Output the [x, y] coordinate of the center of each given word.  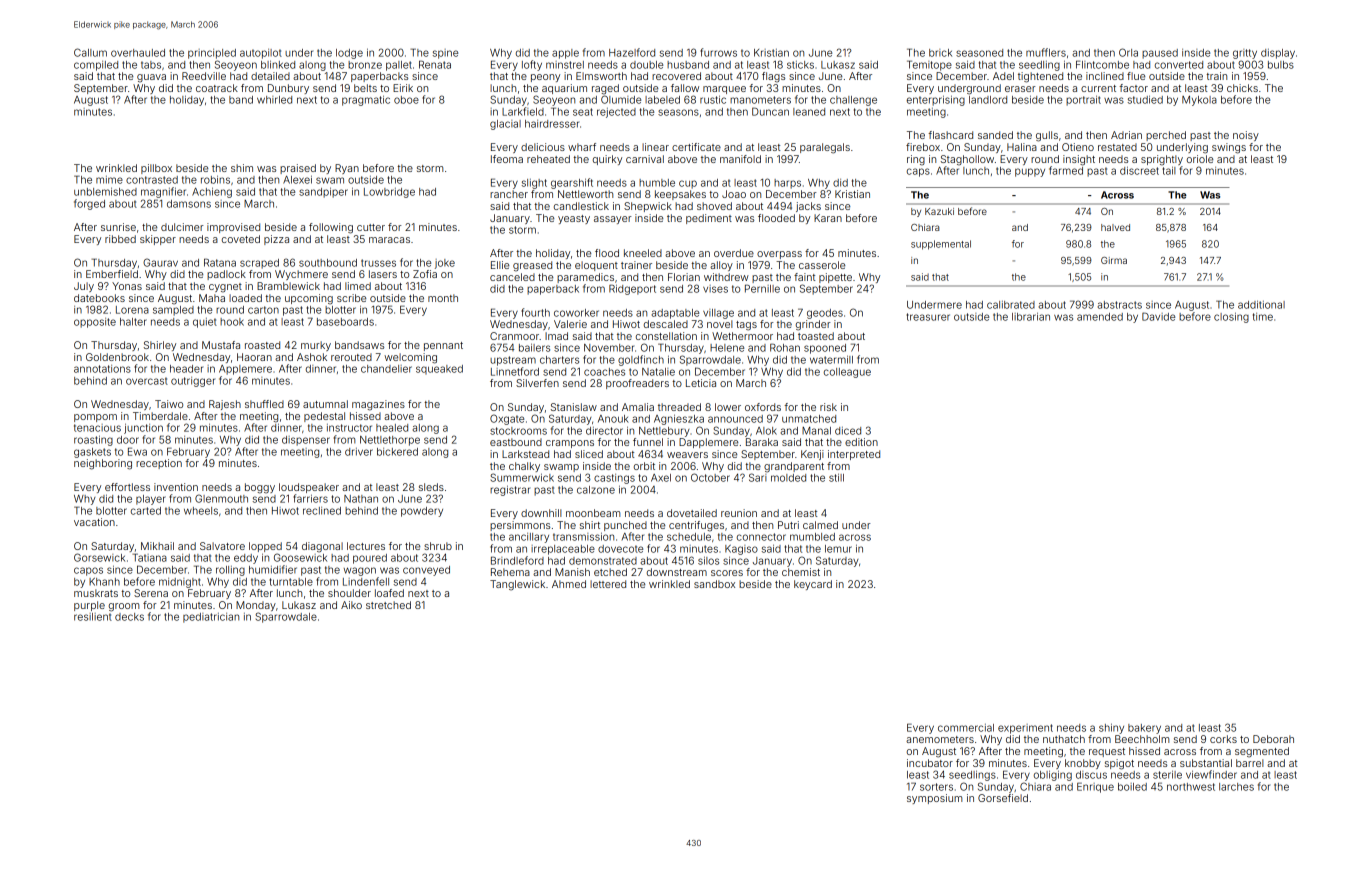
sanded [995, 135]
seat [583, 112]
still [836, 477]
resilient [93, 617]
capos [88, 571]
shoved [714, 206]
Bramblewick [288, 286]
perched [1166, 136]
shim [242, 168]
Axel [661, 478]
